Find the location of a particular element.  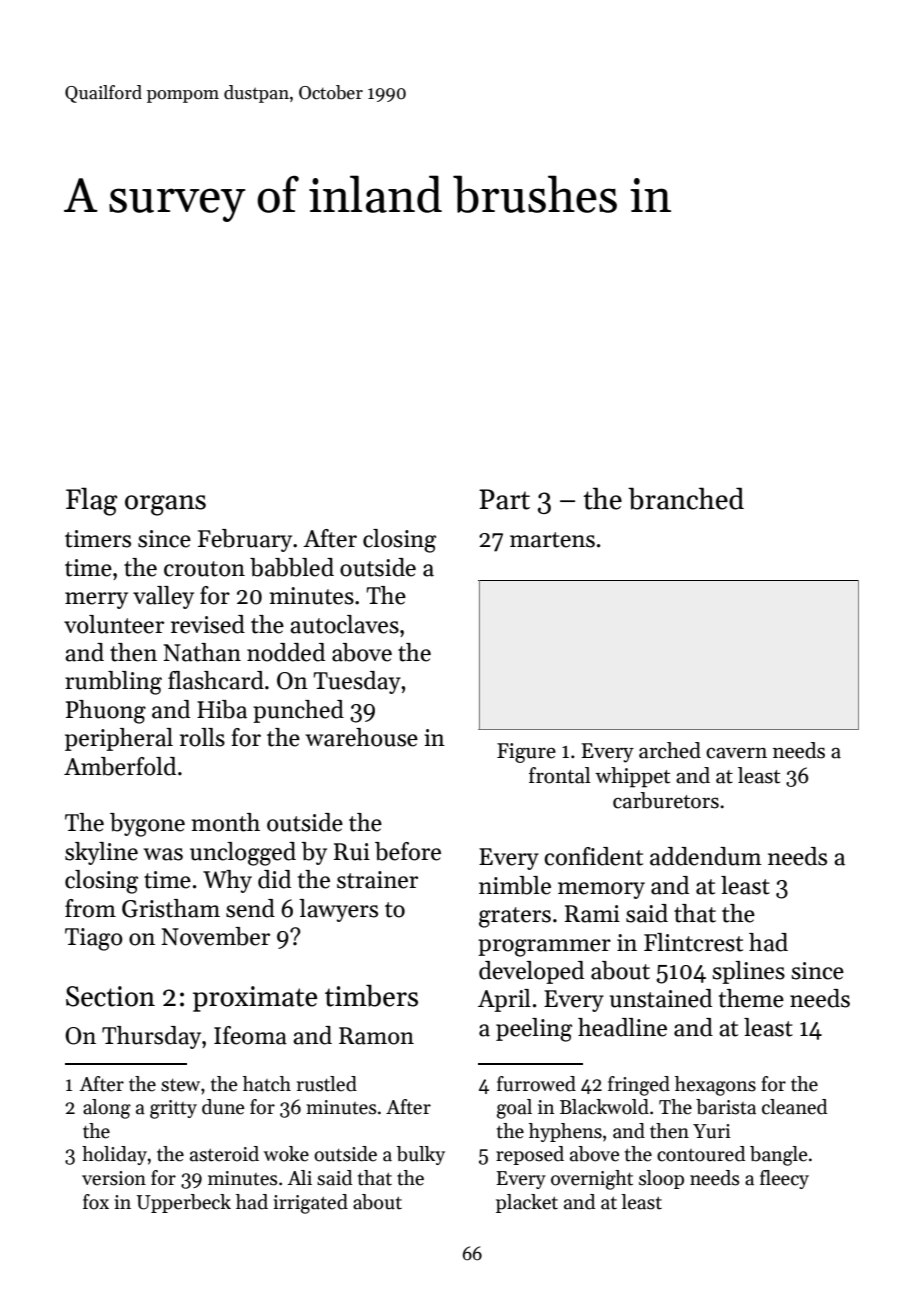

martens is located at coordinates (552, 540).
